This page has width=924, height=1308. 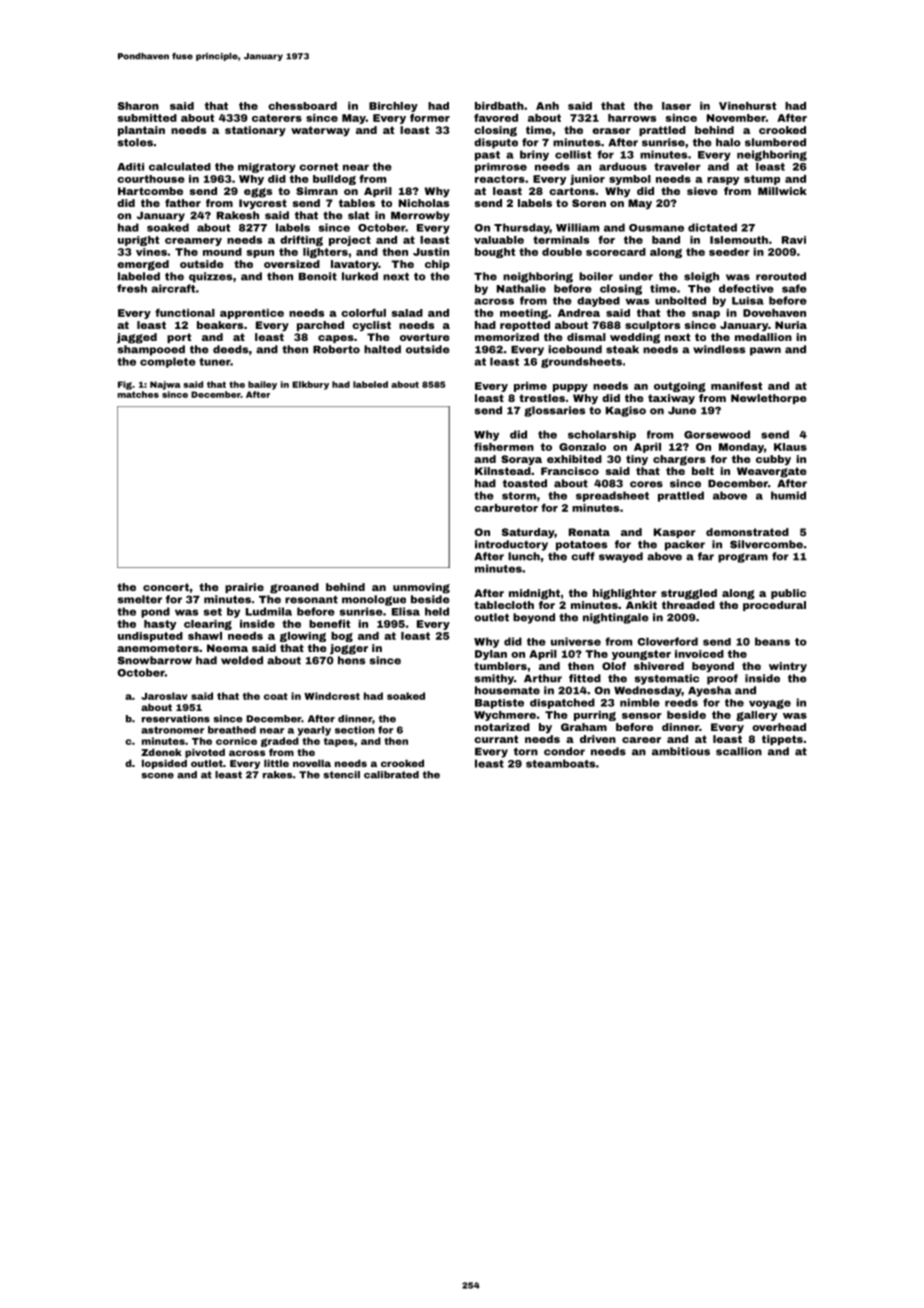 What do you see at coordinates (421, 588) in the page?
I see `unmoving` at bounding box center [421, 588].
